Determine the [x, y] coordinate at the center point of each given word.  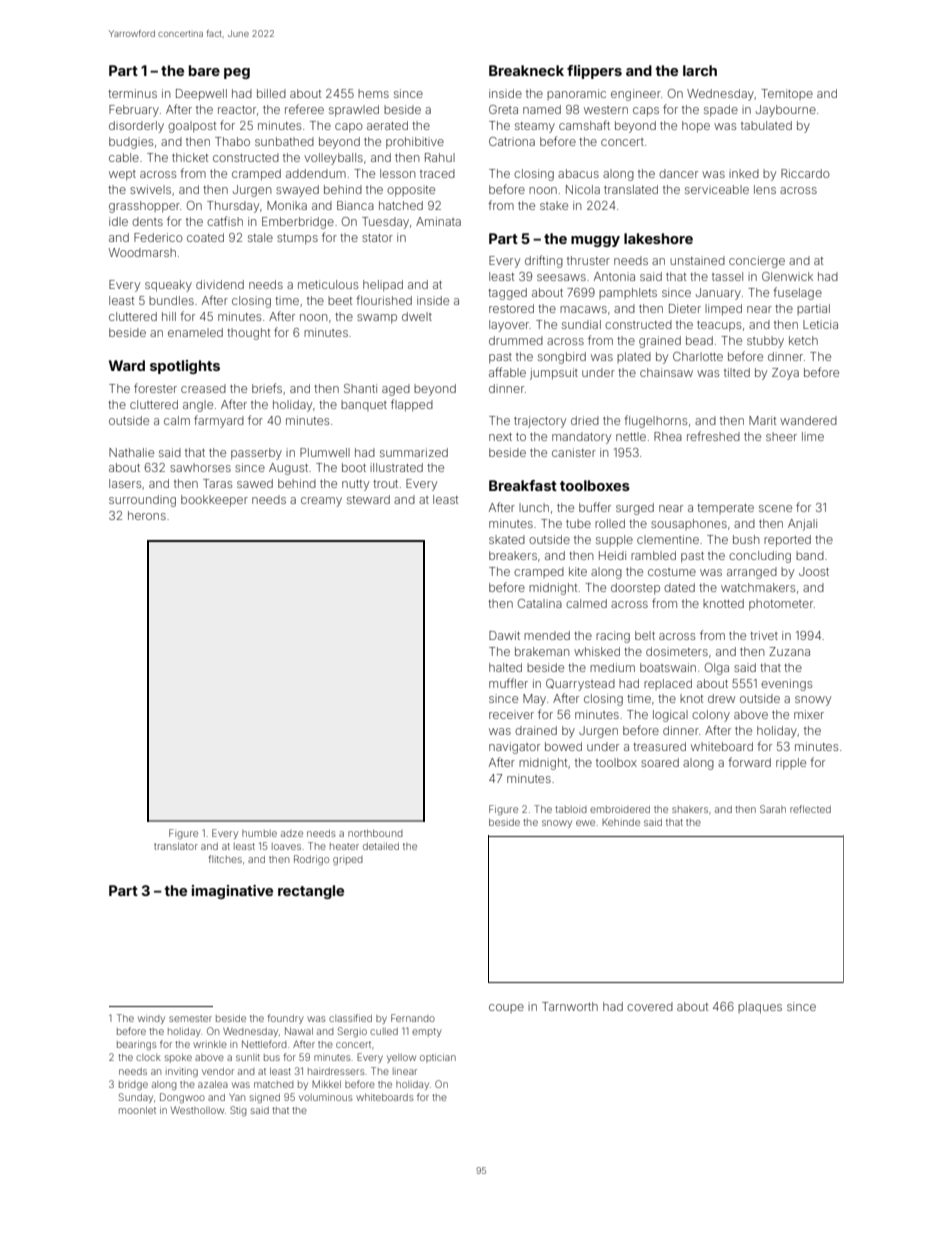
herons [147, 515]
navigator [514, 748]
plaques [760, 1008]
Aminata [438, 221]
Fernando [413, 1018]
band [810, 555]
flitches [225, 859]
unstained [697, 260]
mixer [809, 714]
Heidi [612, 555]
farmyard [219, 421]
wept [122, 175]
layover [509, 326]
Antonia [614, 276]
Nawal [299, 1031]
